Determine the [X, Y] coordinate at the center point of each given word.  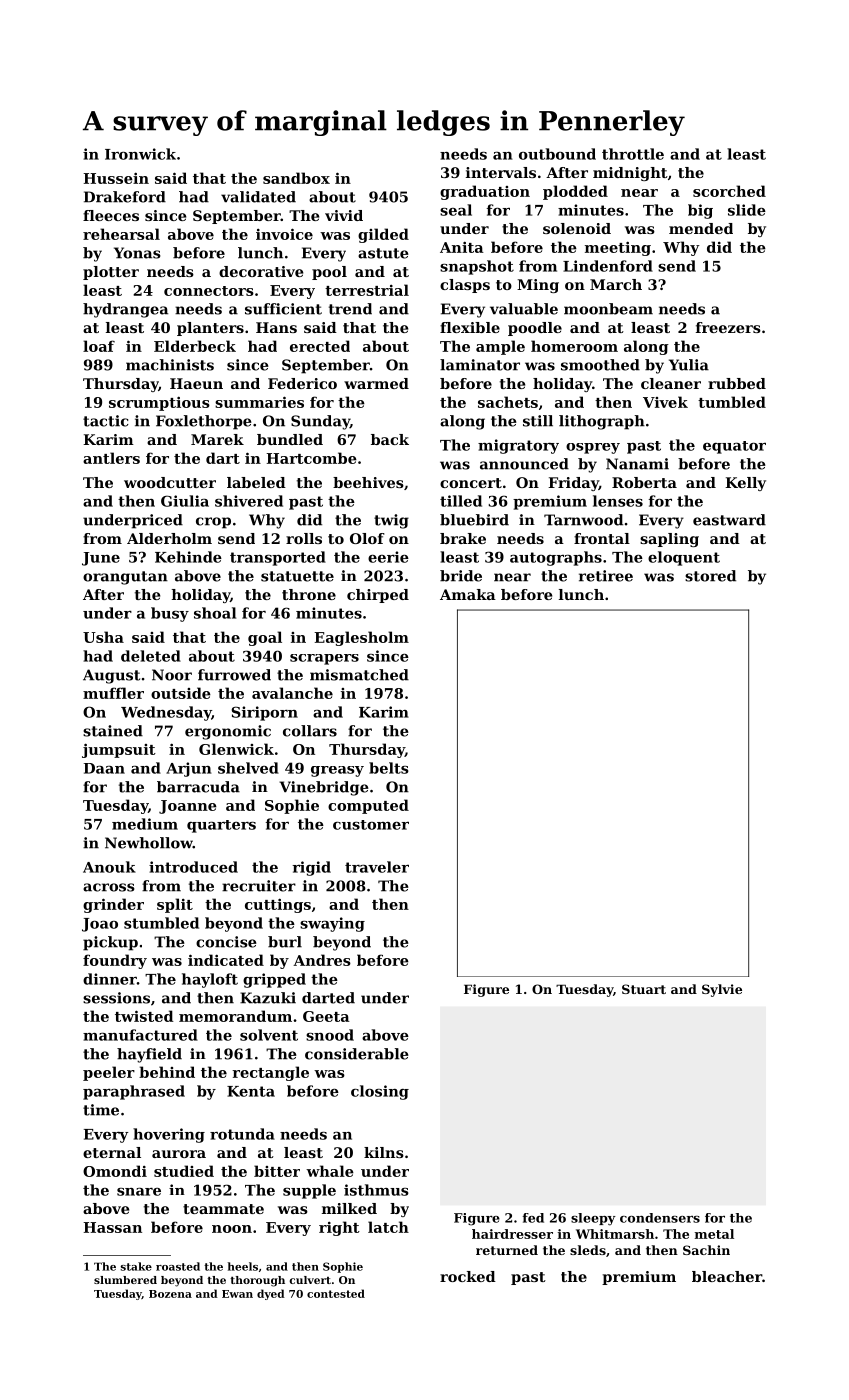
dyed [271, 1294]
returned [507, 1250]
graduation [485, 192]
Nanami [637, 464]
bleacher [727, 1276]
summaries [259, 402]
